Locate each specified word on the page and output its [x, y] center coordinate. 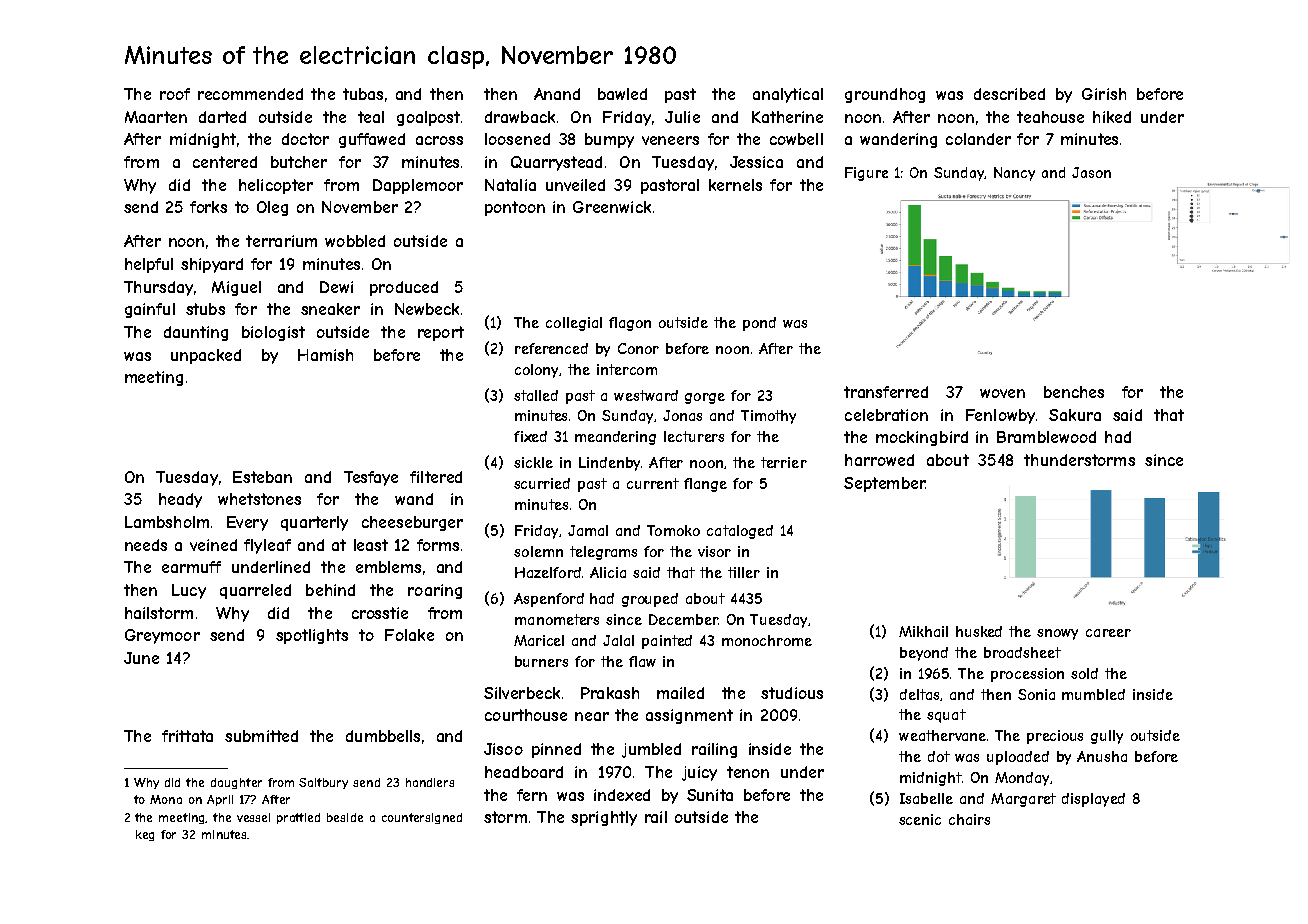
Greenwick [612, 207]
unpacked [206, 356]
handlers [430, 782]
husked [979, 631]
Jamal [588, 530]
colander [978, 139]
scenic [920, 819]
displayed [1093, 800]
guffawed [372, 140]
